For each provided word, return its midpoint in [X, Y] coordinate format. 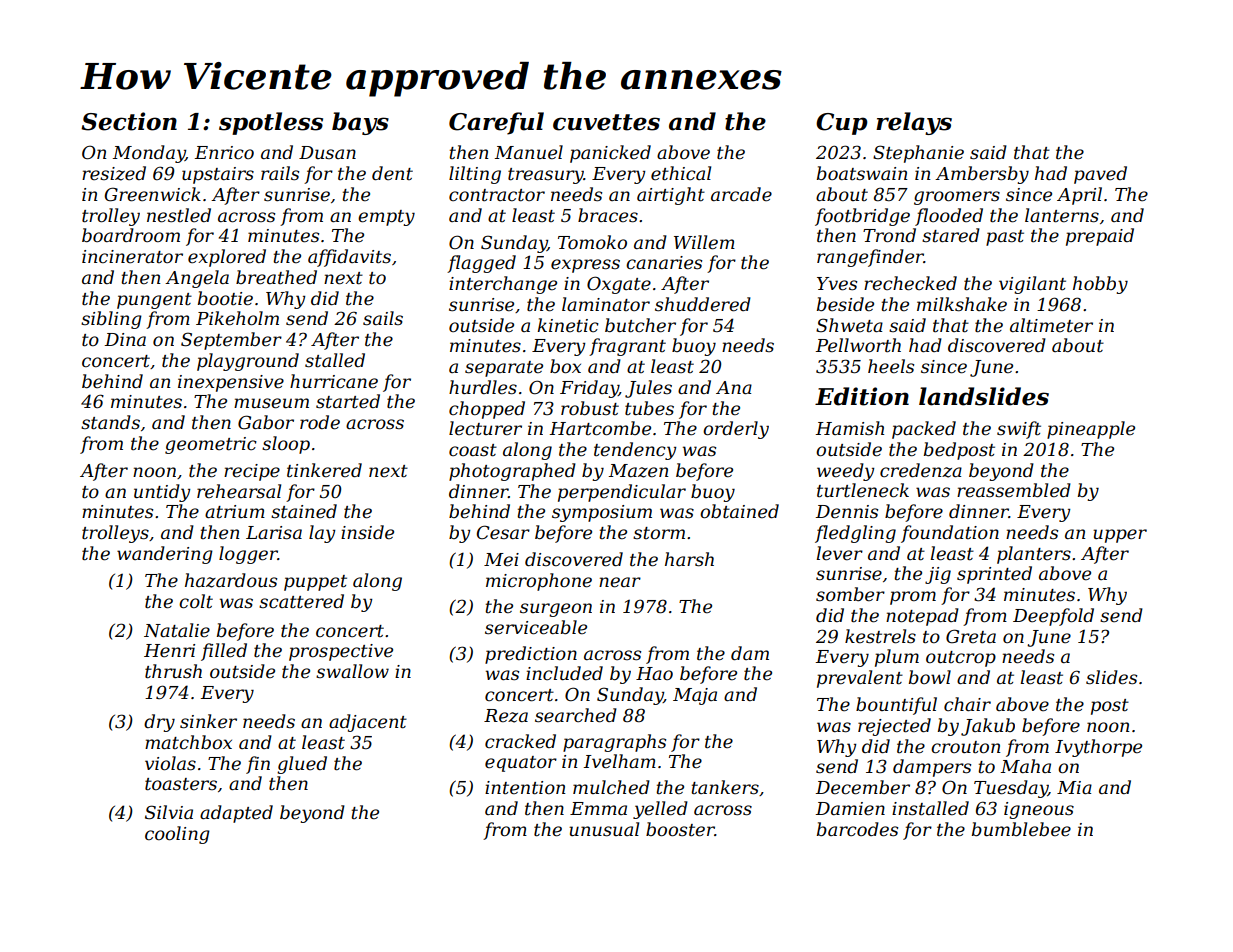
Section [129, 121]
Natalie [177, 630]
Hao [654, 673]
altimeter [1051, 325]
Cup [842, 124]
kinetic [568, 325]
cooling [177, 835]
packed [924, 430]
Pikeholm [237, 318]
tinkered [324, 470]
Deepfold [1053, 617]
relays [914, 123]
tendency [635, 451]
